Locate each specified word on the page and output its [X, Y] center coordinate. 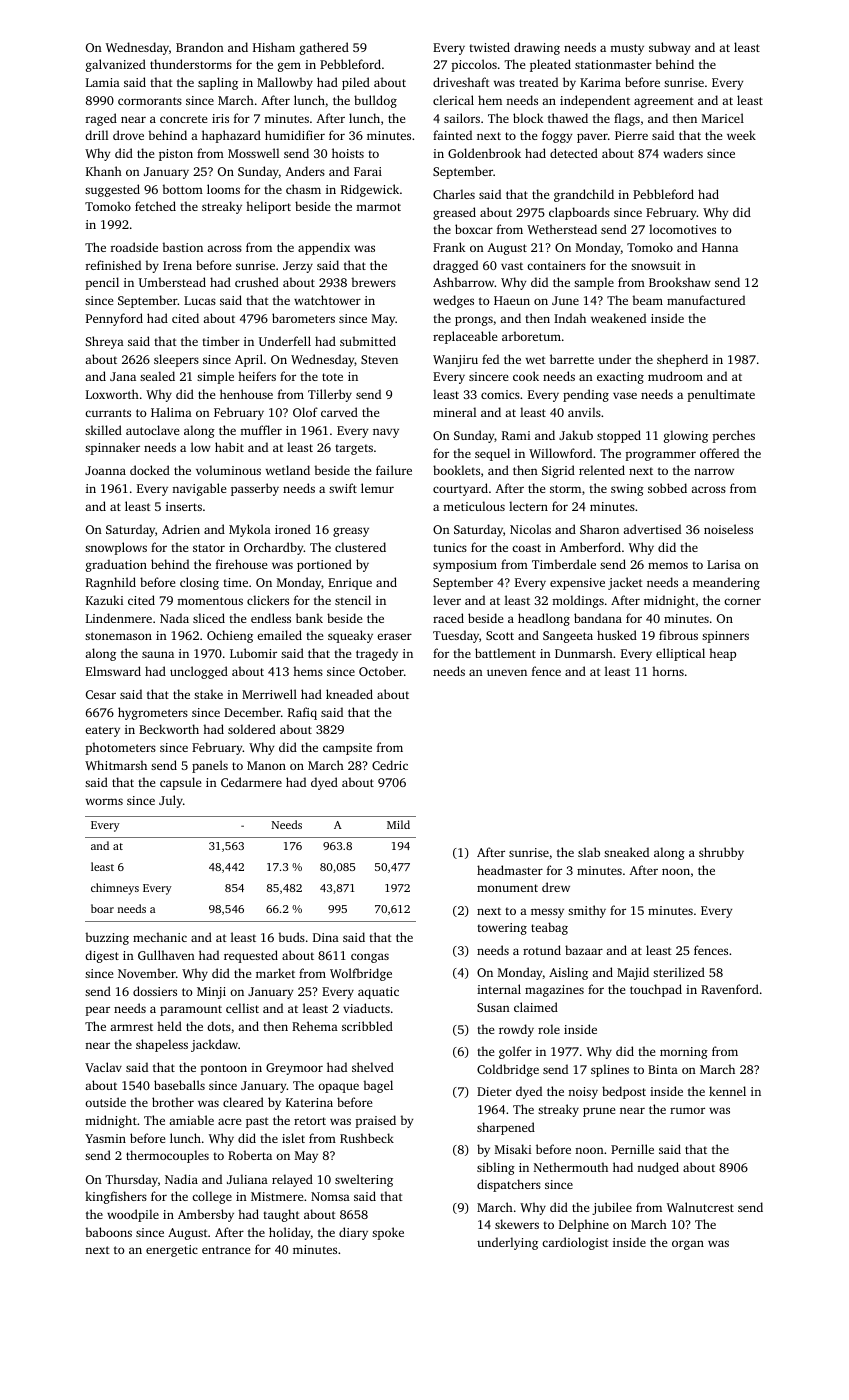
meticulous [474, 506]
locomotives [682, 229]
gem [289, 67]
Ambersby [206, 1215]
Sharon [599, 529]
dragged [455, 266]
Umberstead [172, 282]
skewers [517, 1224]
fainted [452, 135]
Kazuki [104, 600]
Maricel [723, 118]
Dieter [494, 1091]
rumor [687, 1110]
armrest [131, 1027]
